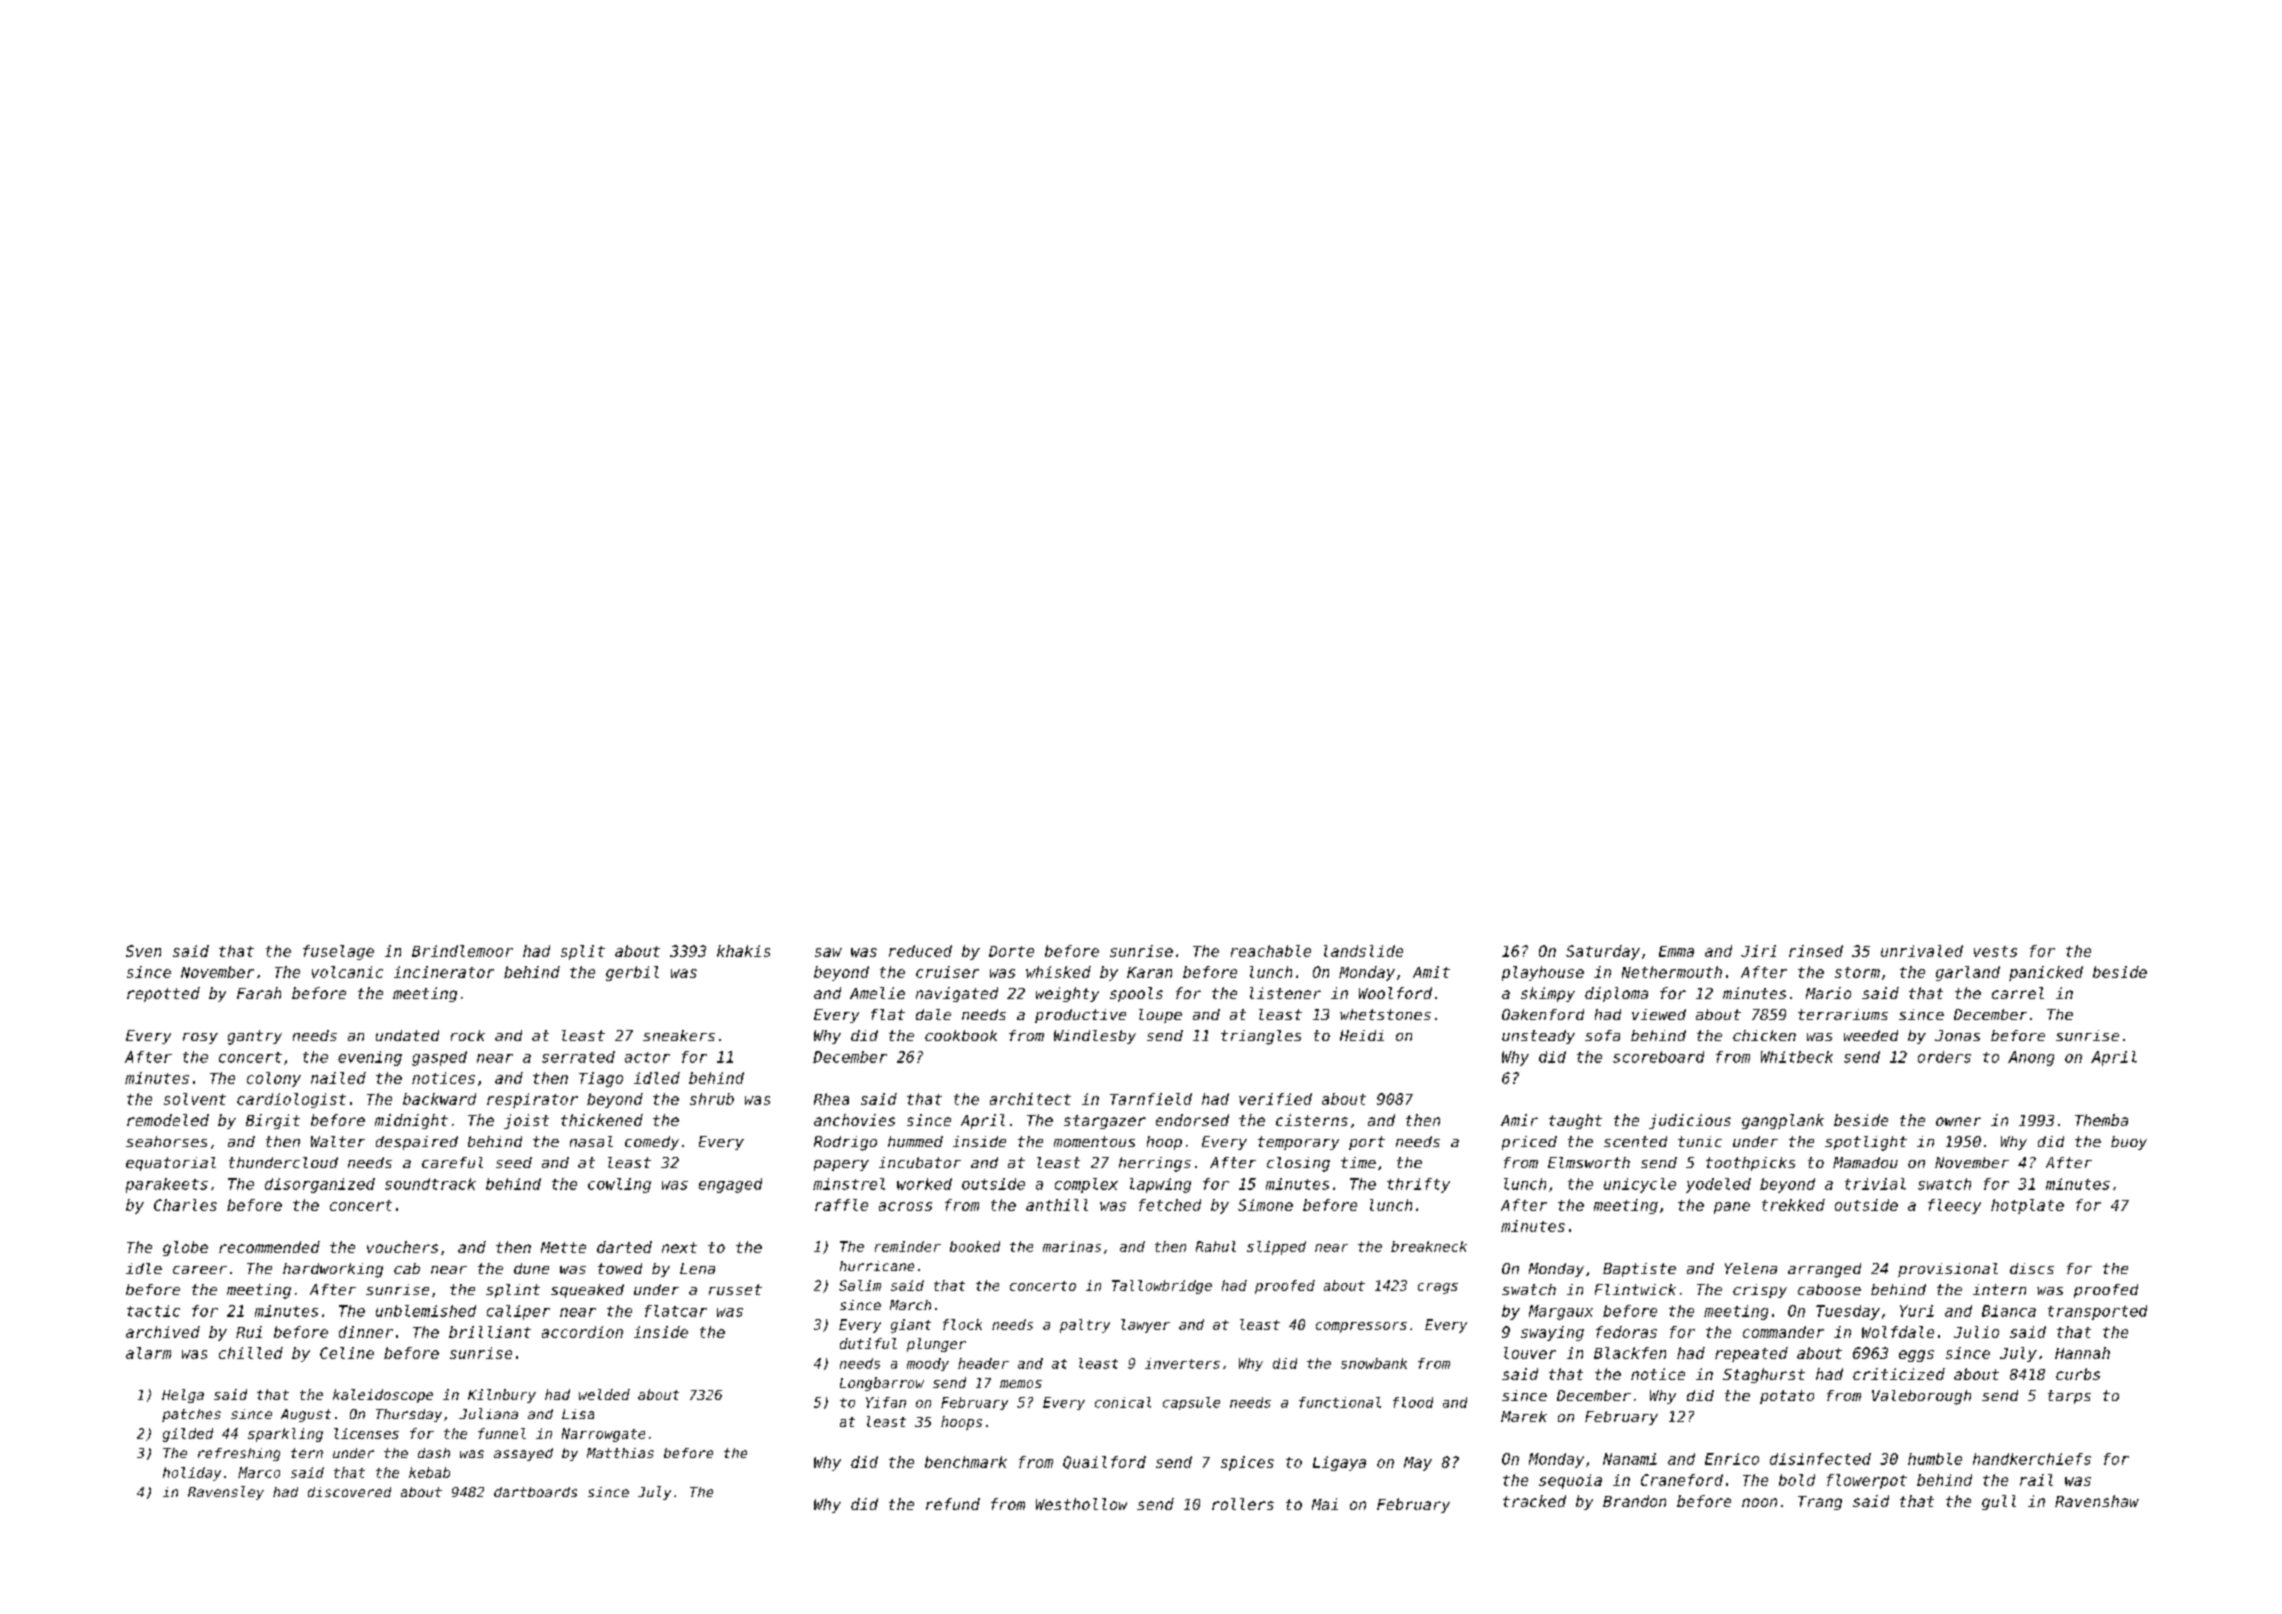 This image has height=1614, width=2282. What do you see at coordinates (1922, 951) in the image?
I see `unrivaled` at bounding box center [1922, 951].
